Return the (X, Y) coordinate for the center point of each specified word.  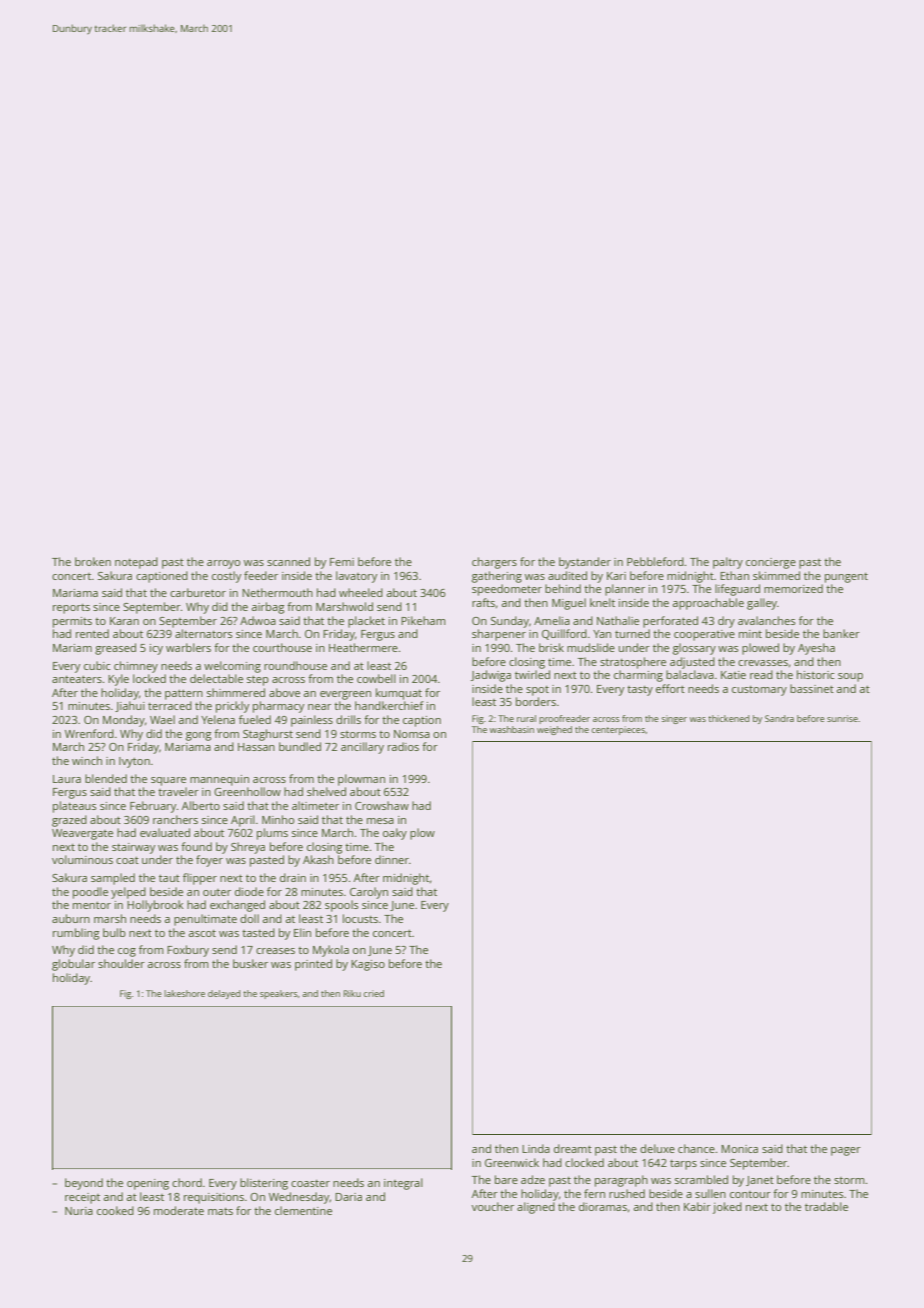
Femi (342, 562)
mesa (380, 821)
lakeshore (184, 993)
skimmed (776, 575)
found (196, 846)
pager (846, 1151)
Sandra (779, 718)
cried (374, 993)
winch (87, 760)
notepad (136, 563)
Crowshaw (382, 805)
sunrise (842, 718)
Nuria (79, 1211)
